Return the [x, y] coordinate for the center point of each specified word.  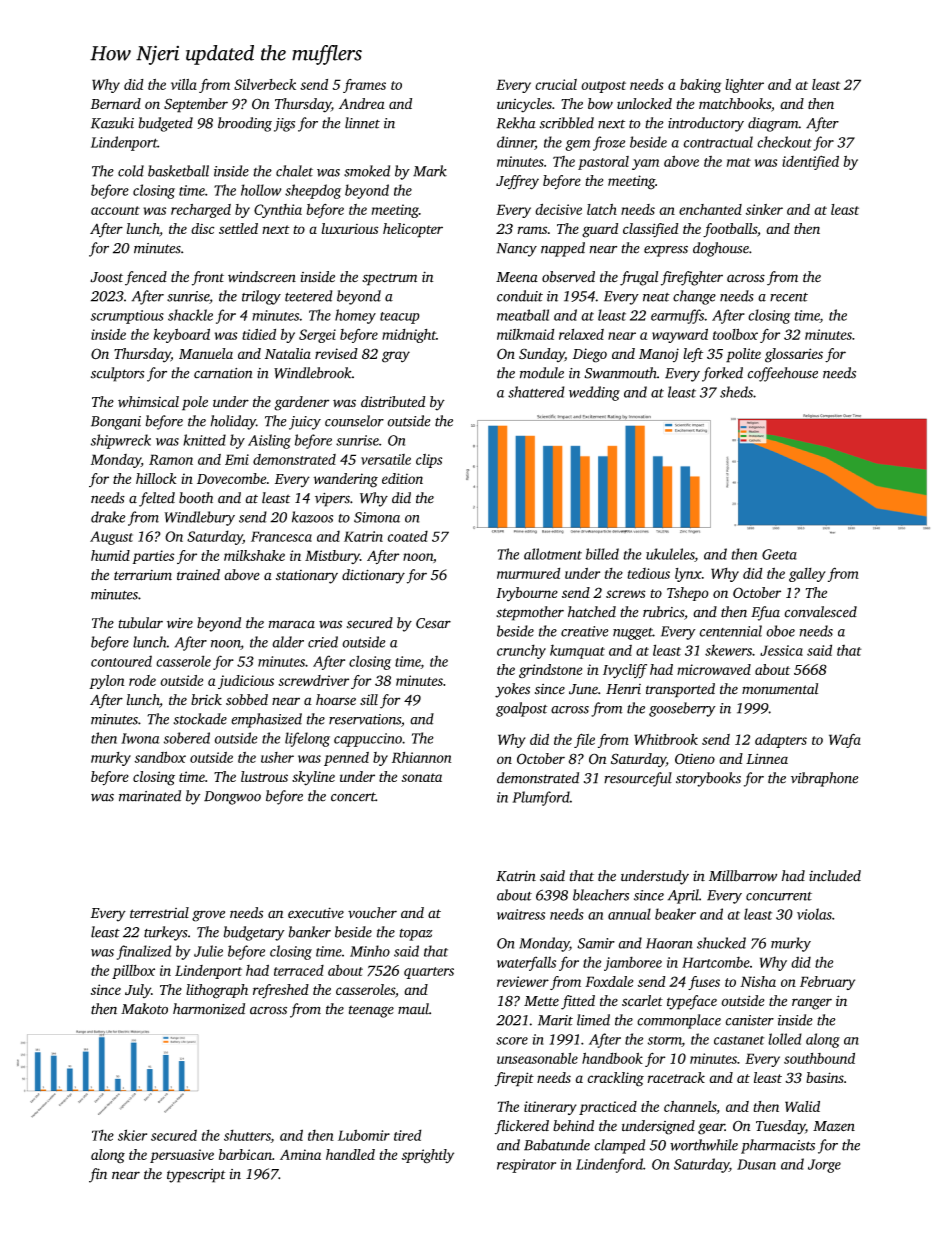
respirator [526, 1166]
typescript [196, 1176]
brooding [245, 124]
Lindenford [609, 1165]
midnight [409, 336]
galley [807, 575]
